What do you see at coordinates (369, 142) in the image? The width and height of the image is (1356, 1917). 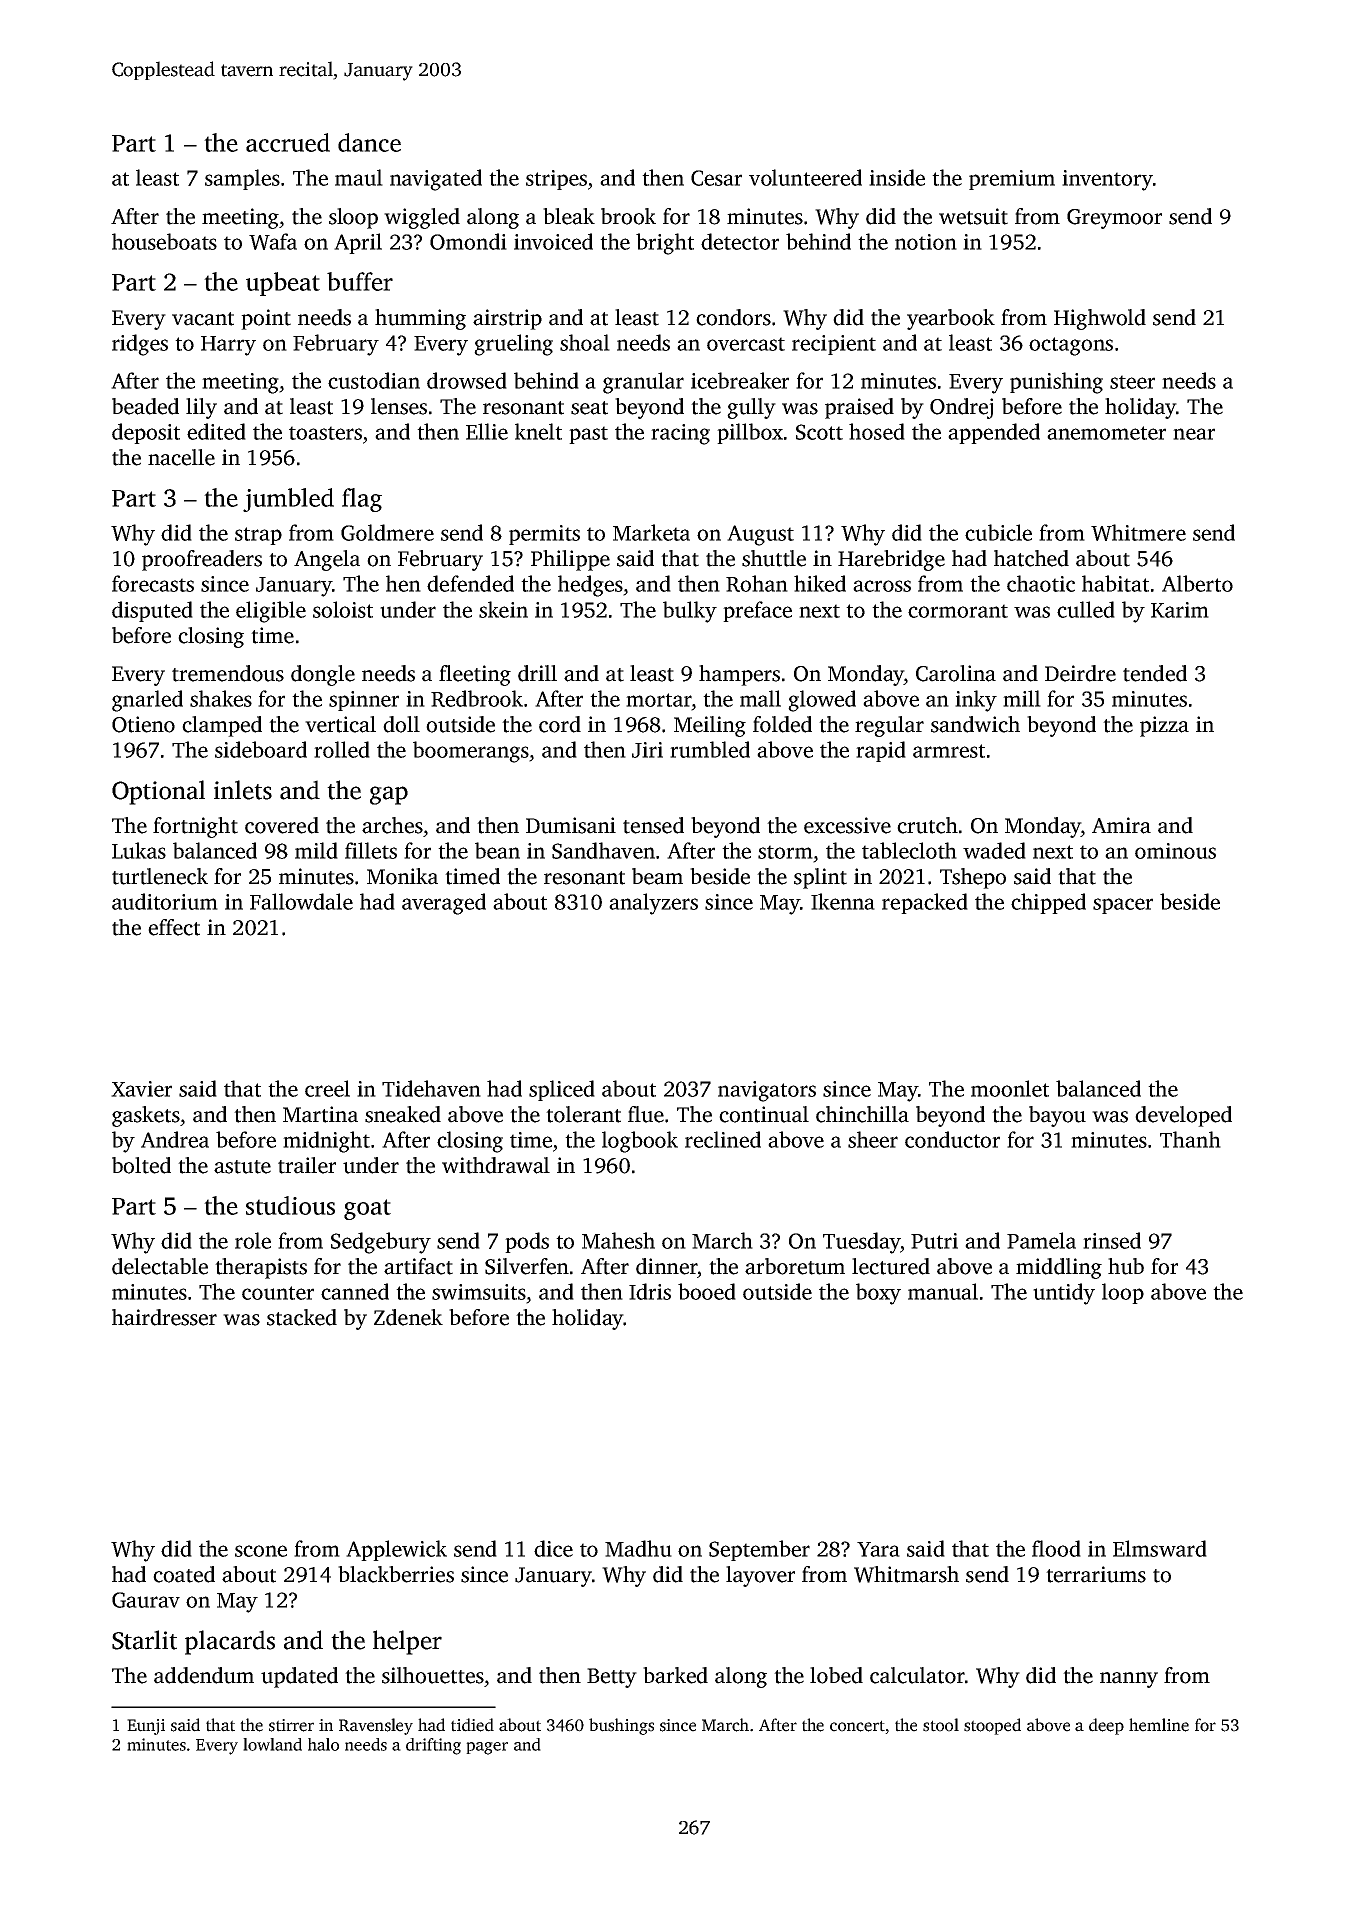 I see `dance` at bounding box center [369, 142].
